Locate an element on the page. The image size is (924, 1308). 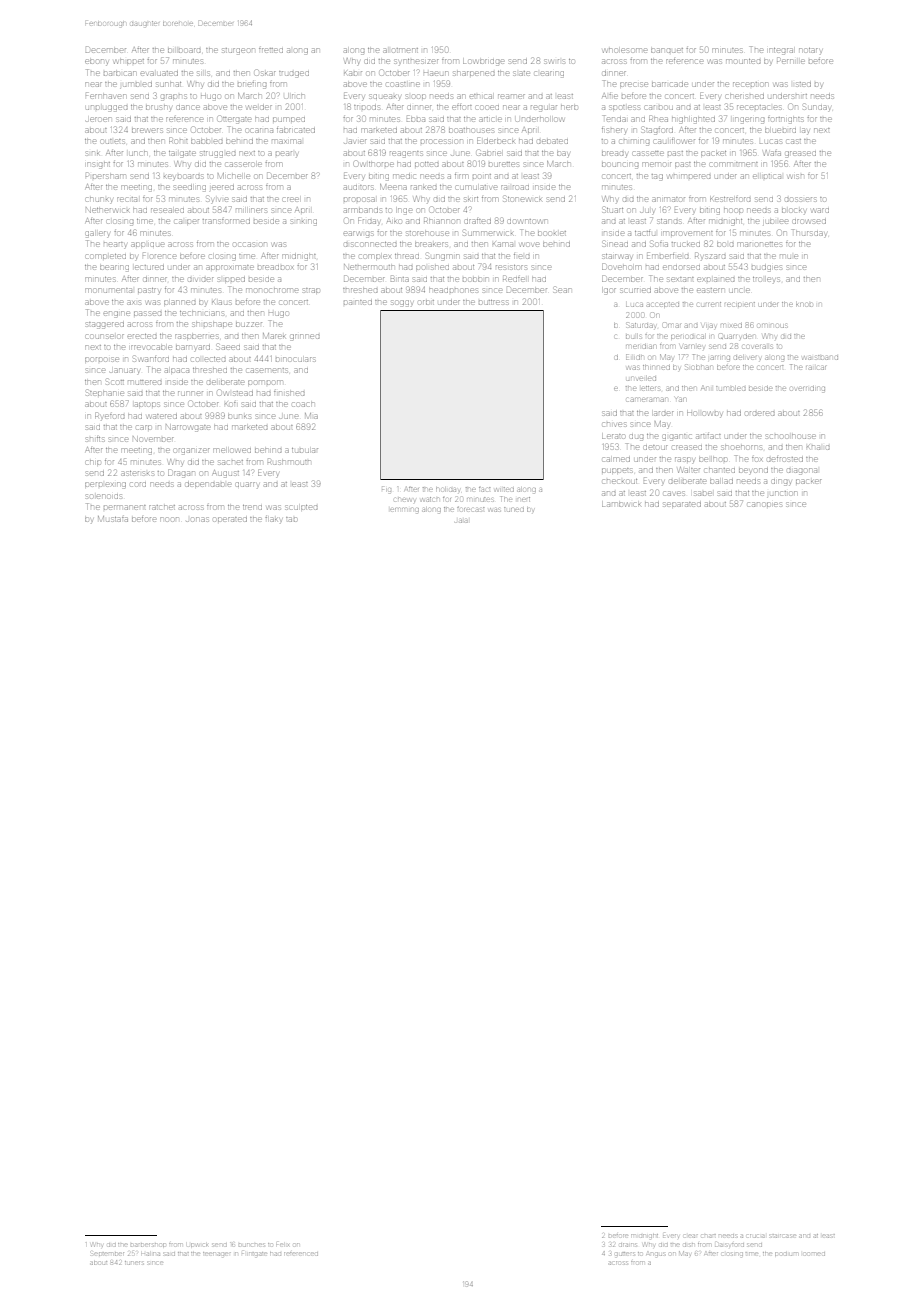
Mustafa is located at coordinates (113, 519).
